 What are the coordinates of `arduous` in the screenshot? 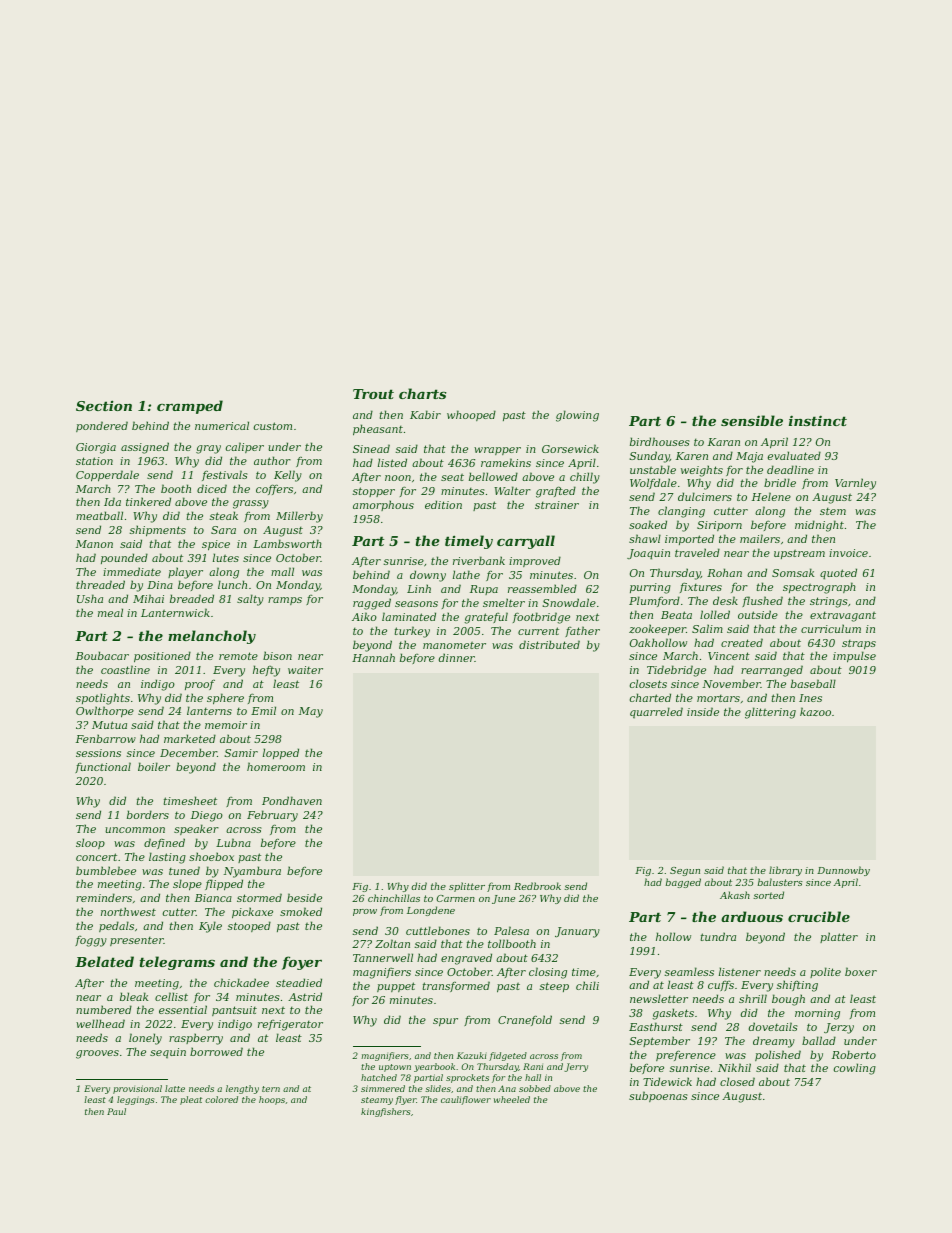 It's located at (752, 916).
